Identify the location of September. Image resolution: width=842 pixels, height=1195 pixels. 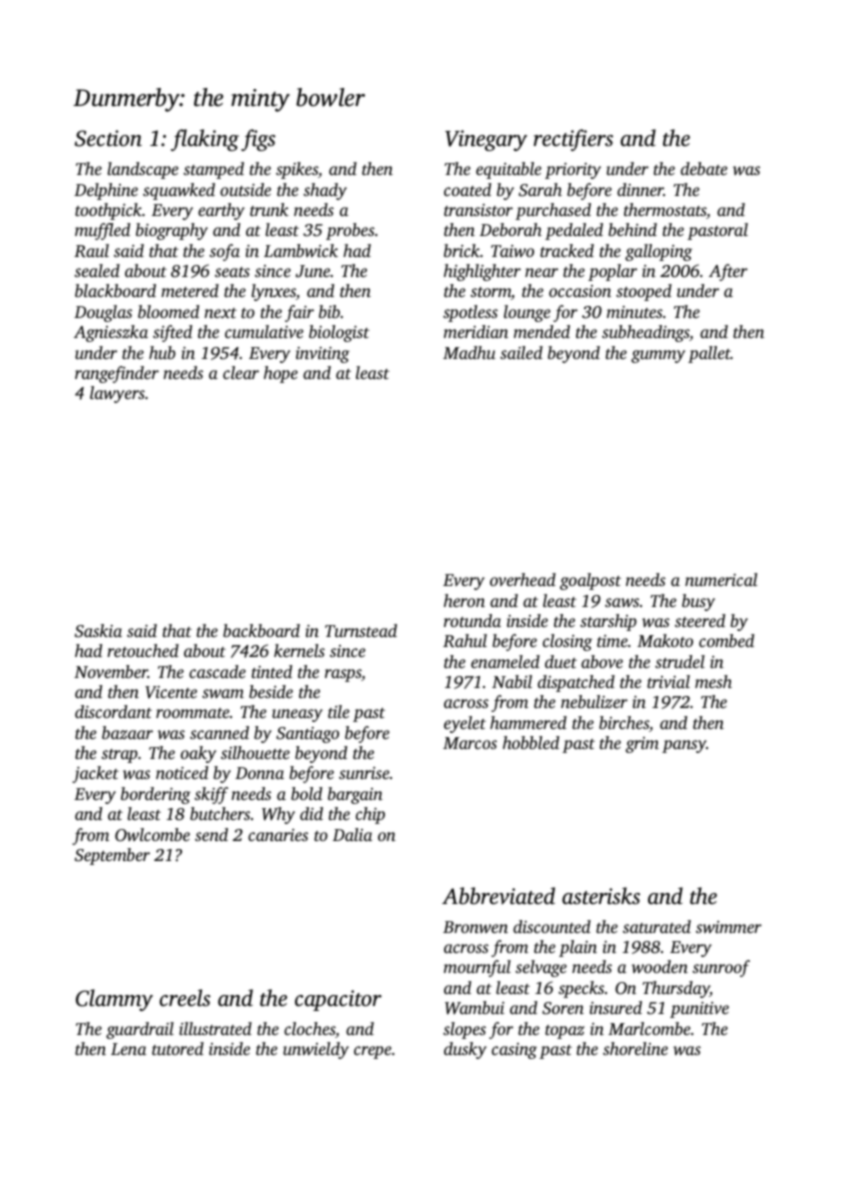
(112, 856).
